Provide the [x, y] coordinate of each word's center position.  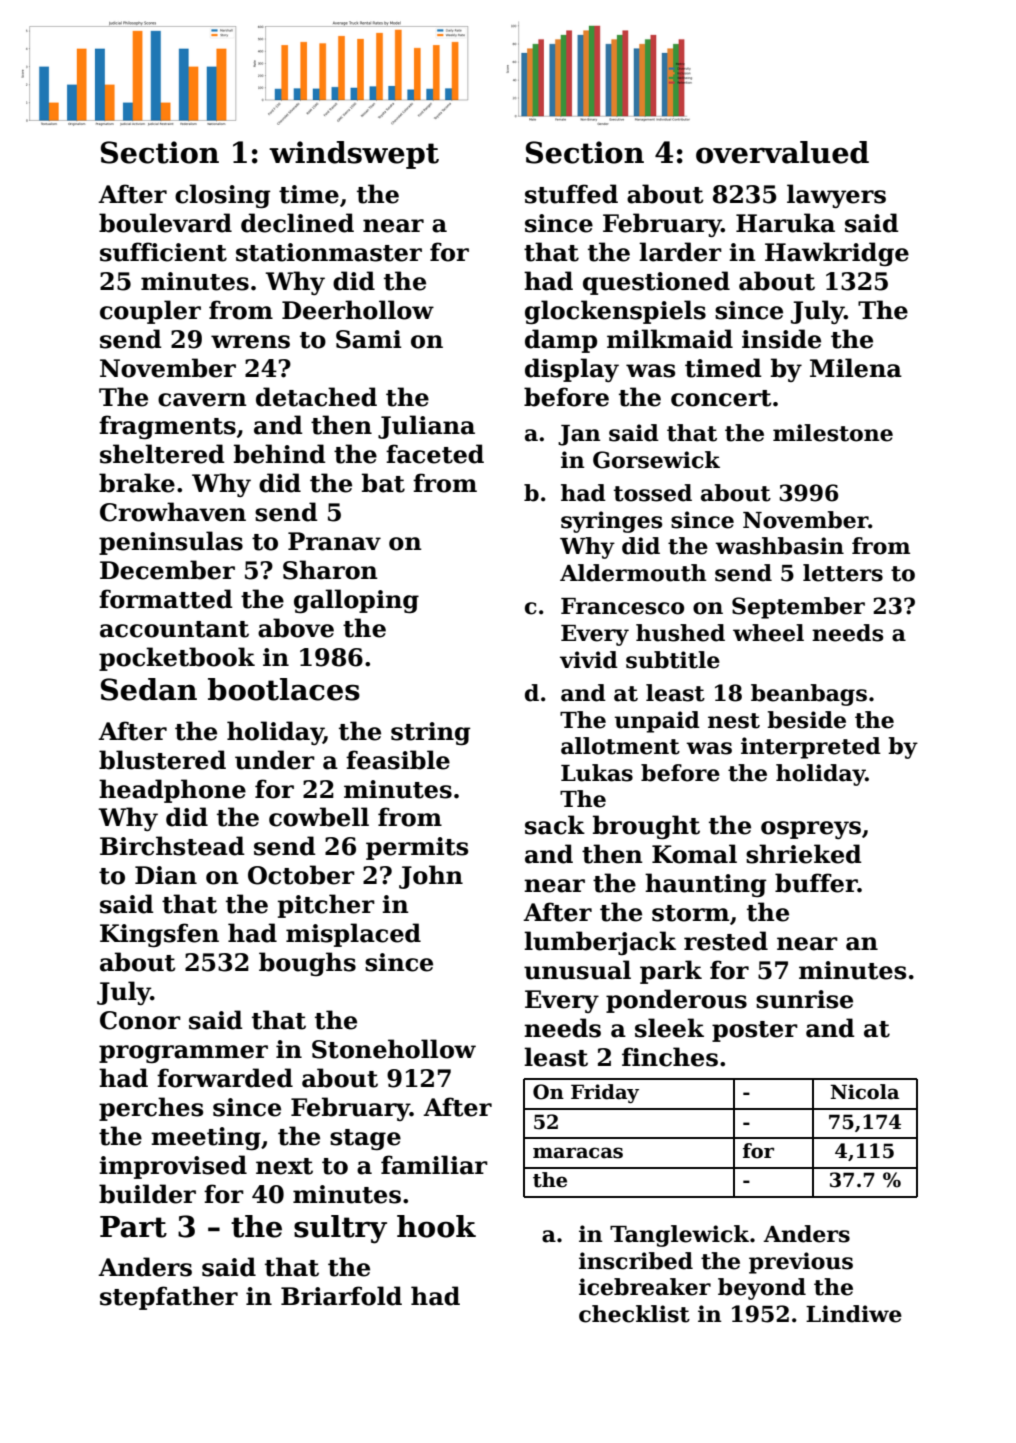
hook [436, 1226]
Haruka [785, 223]
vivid [589, 660]
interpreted [811, 748]
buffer [816, 883]
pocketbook [177, 659]
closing [223, 196]
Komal [694, 854]
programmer [183, 1054]
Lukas [597, 773]
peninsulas [171, 543]
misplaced [353, 935]
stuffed [571, 194]
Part [133, 1227]
